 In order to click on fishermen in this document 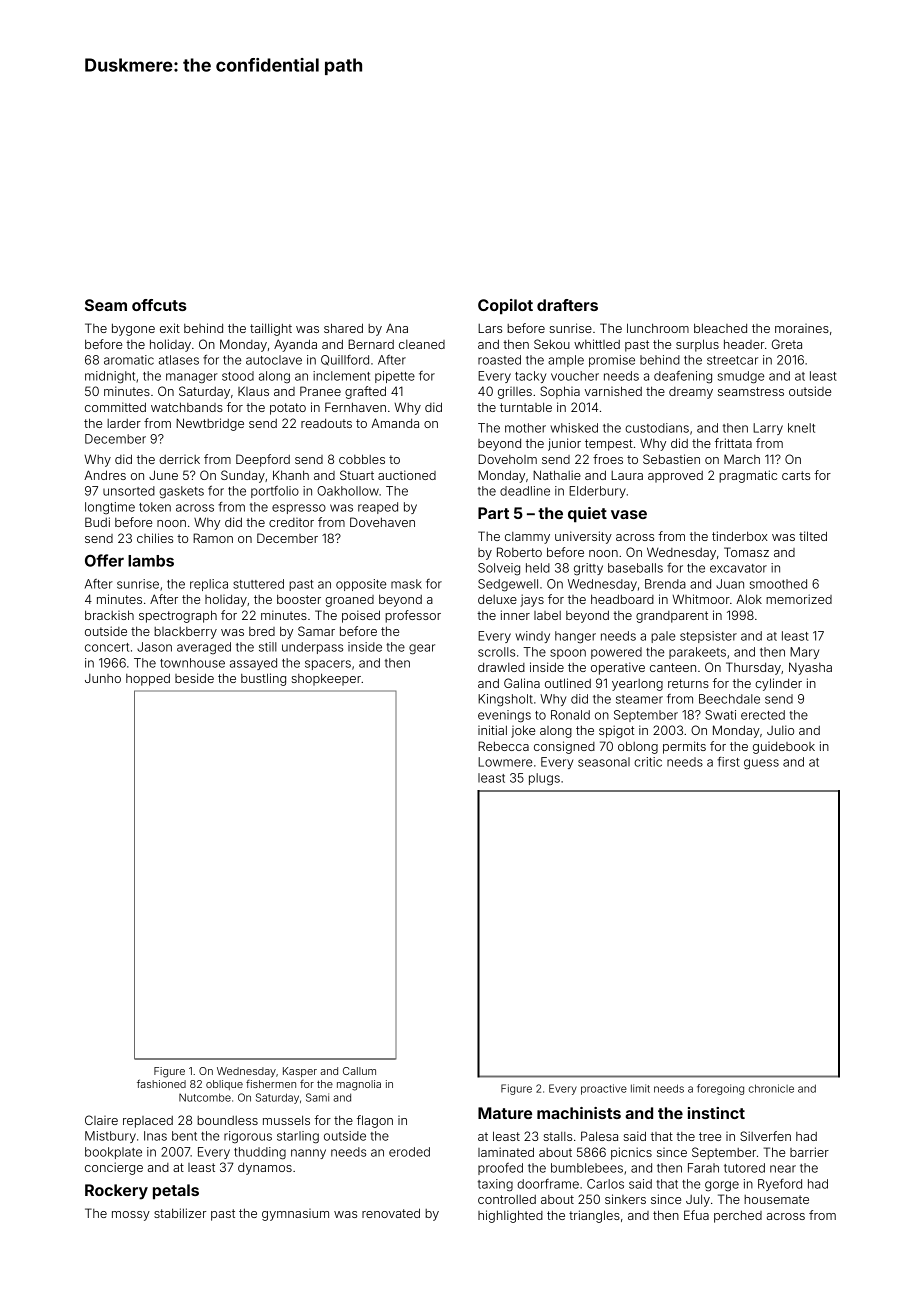, I will do `click(271, 1084)`.
